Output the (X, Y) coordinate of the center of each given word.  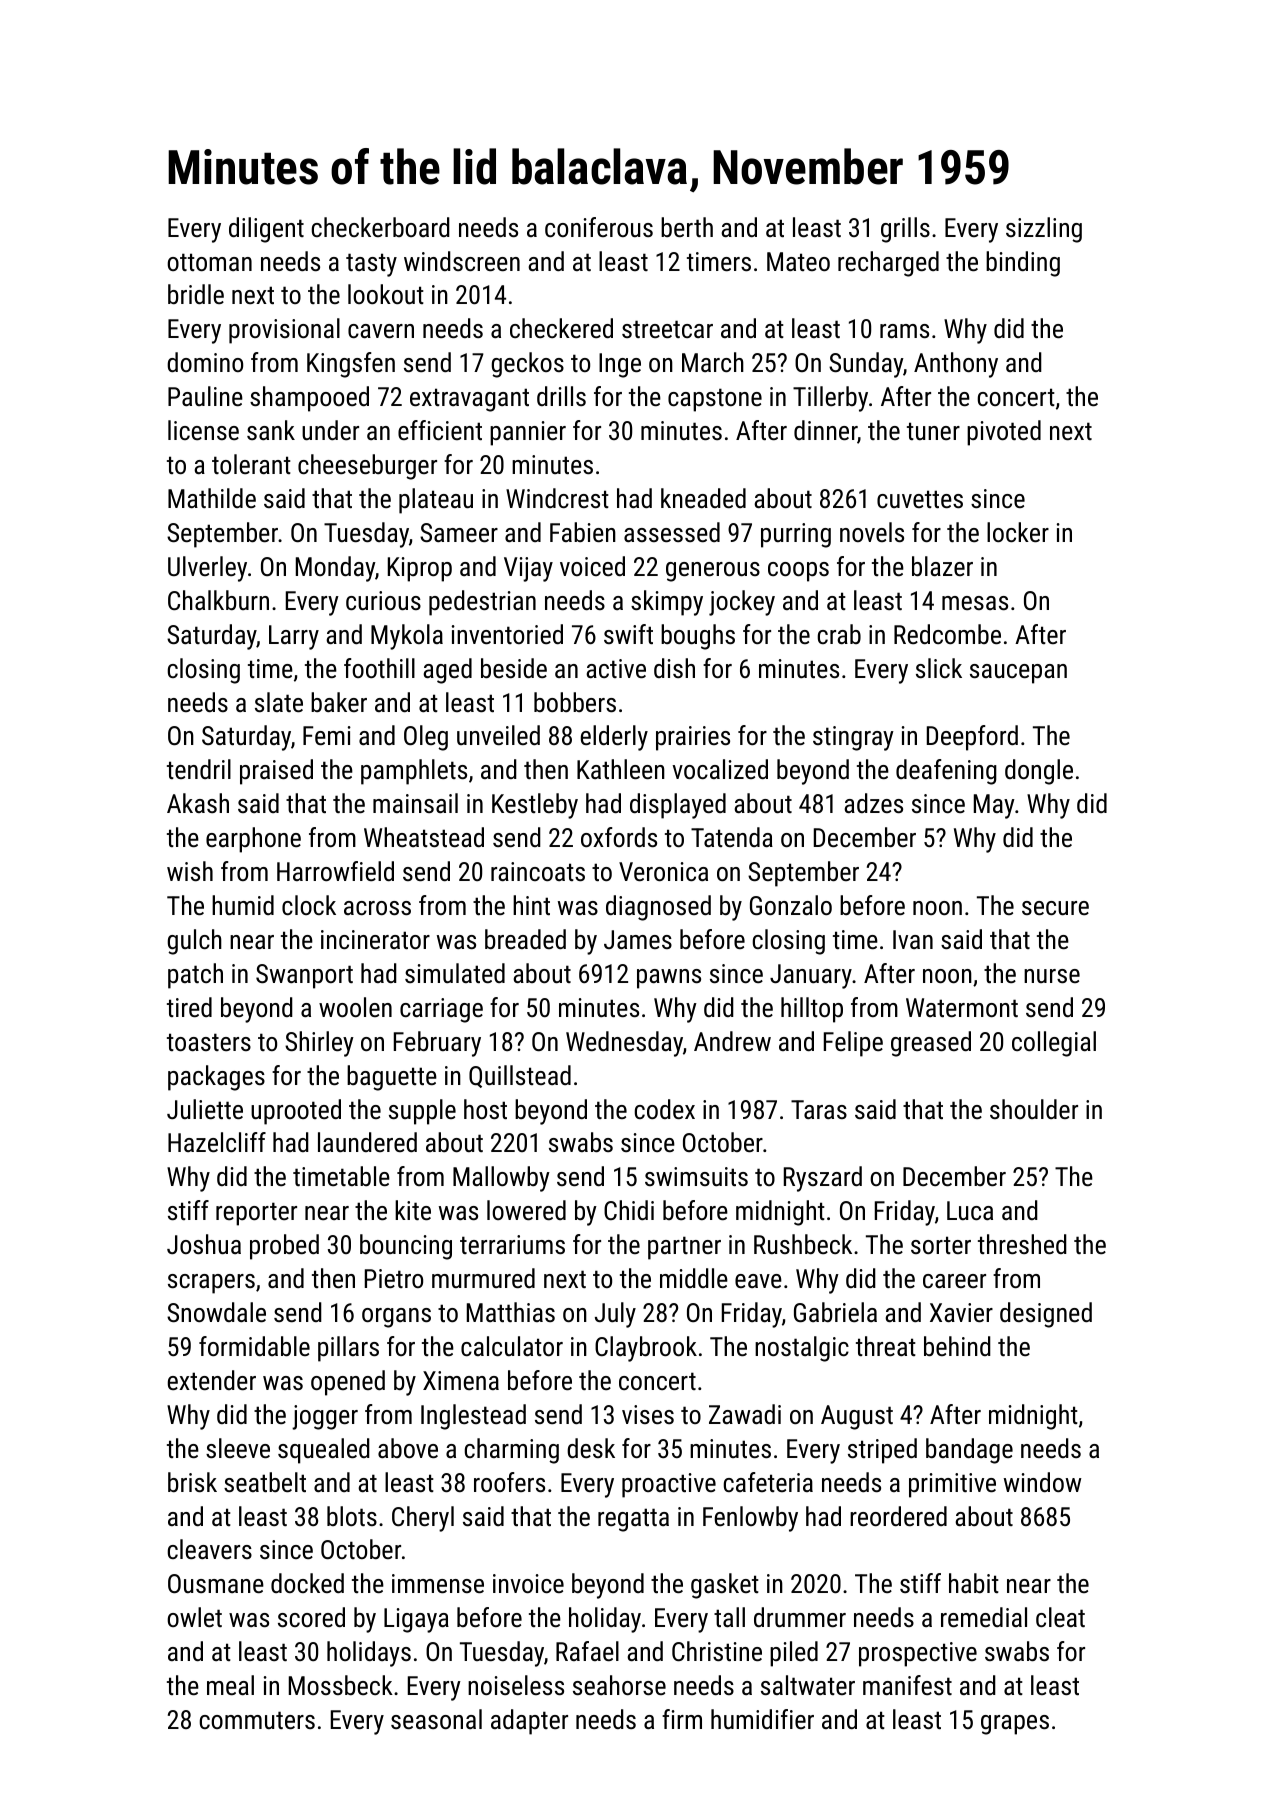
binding (1023, 264)
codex (664, 1109)
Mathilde (212, 498)
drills (561, 396)
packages (216, 1078)
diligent (266, 230)
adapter (529, 1722)
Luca (970, 1210)
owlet (194, 1617)
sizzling (1044, 230)
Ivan (913, 939)
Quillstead (520, 1076)
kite (413, 1210)
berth (687, 227)
